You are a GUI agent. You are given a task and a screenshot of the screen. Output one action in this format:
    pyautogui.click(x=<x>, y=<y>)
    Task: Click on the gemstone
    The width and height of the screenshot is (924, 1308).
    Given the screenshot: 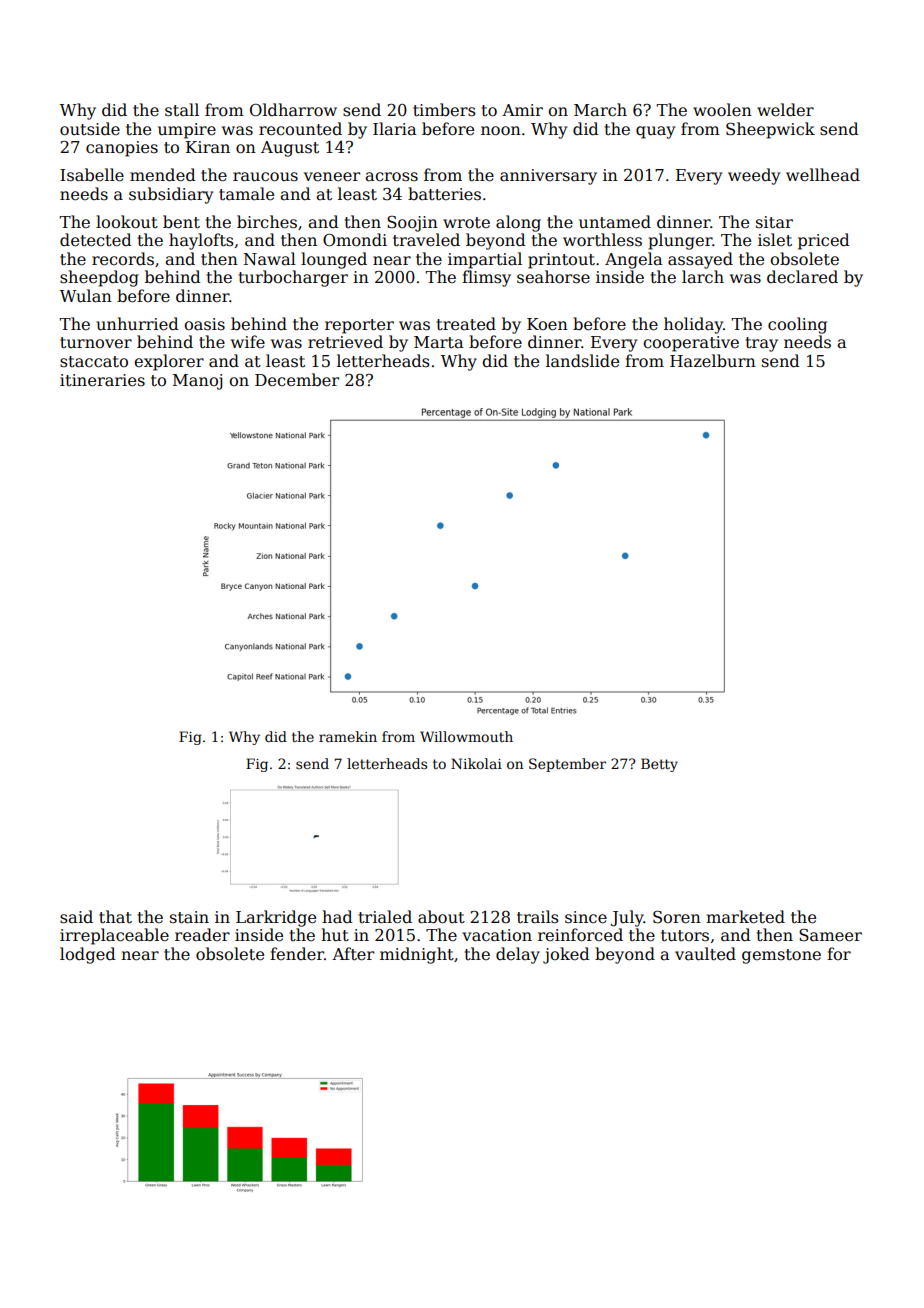 What is the action you would take?
    pyautogui.click(x=781, y=956)
